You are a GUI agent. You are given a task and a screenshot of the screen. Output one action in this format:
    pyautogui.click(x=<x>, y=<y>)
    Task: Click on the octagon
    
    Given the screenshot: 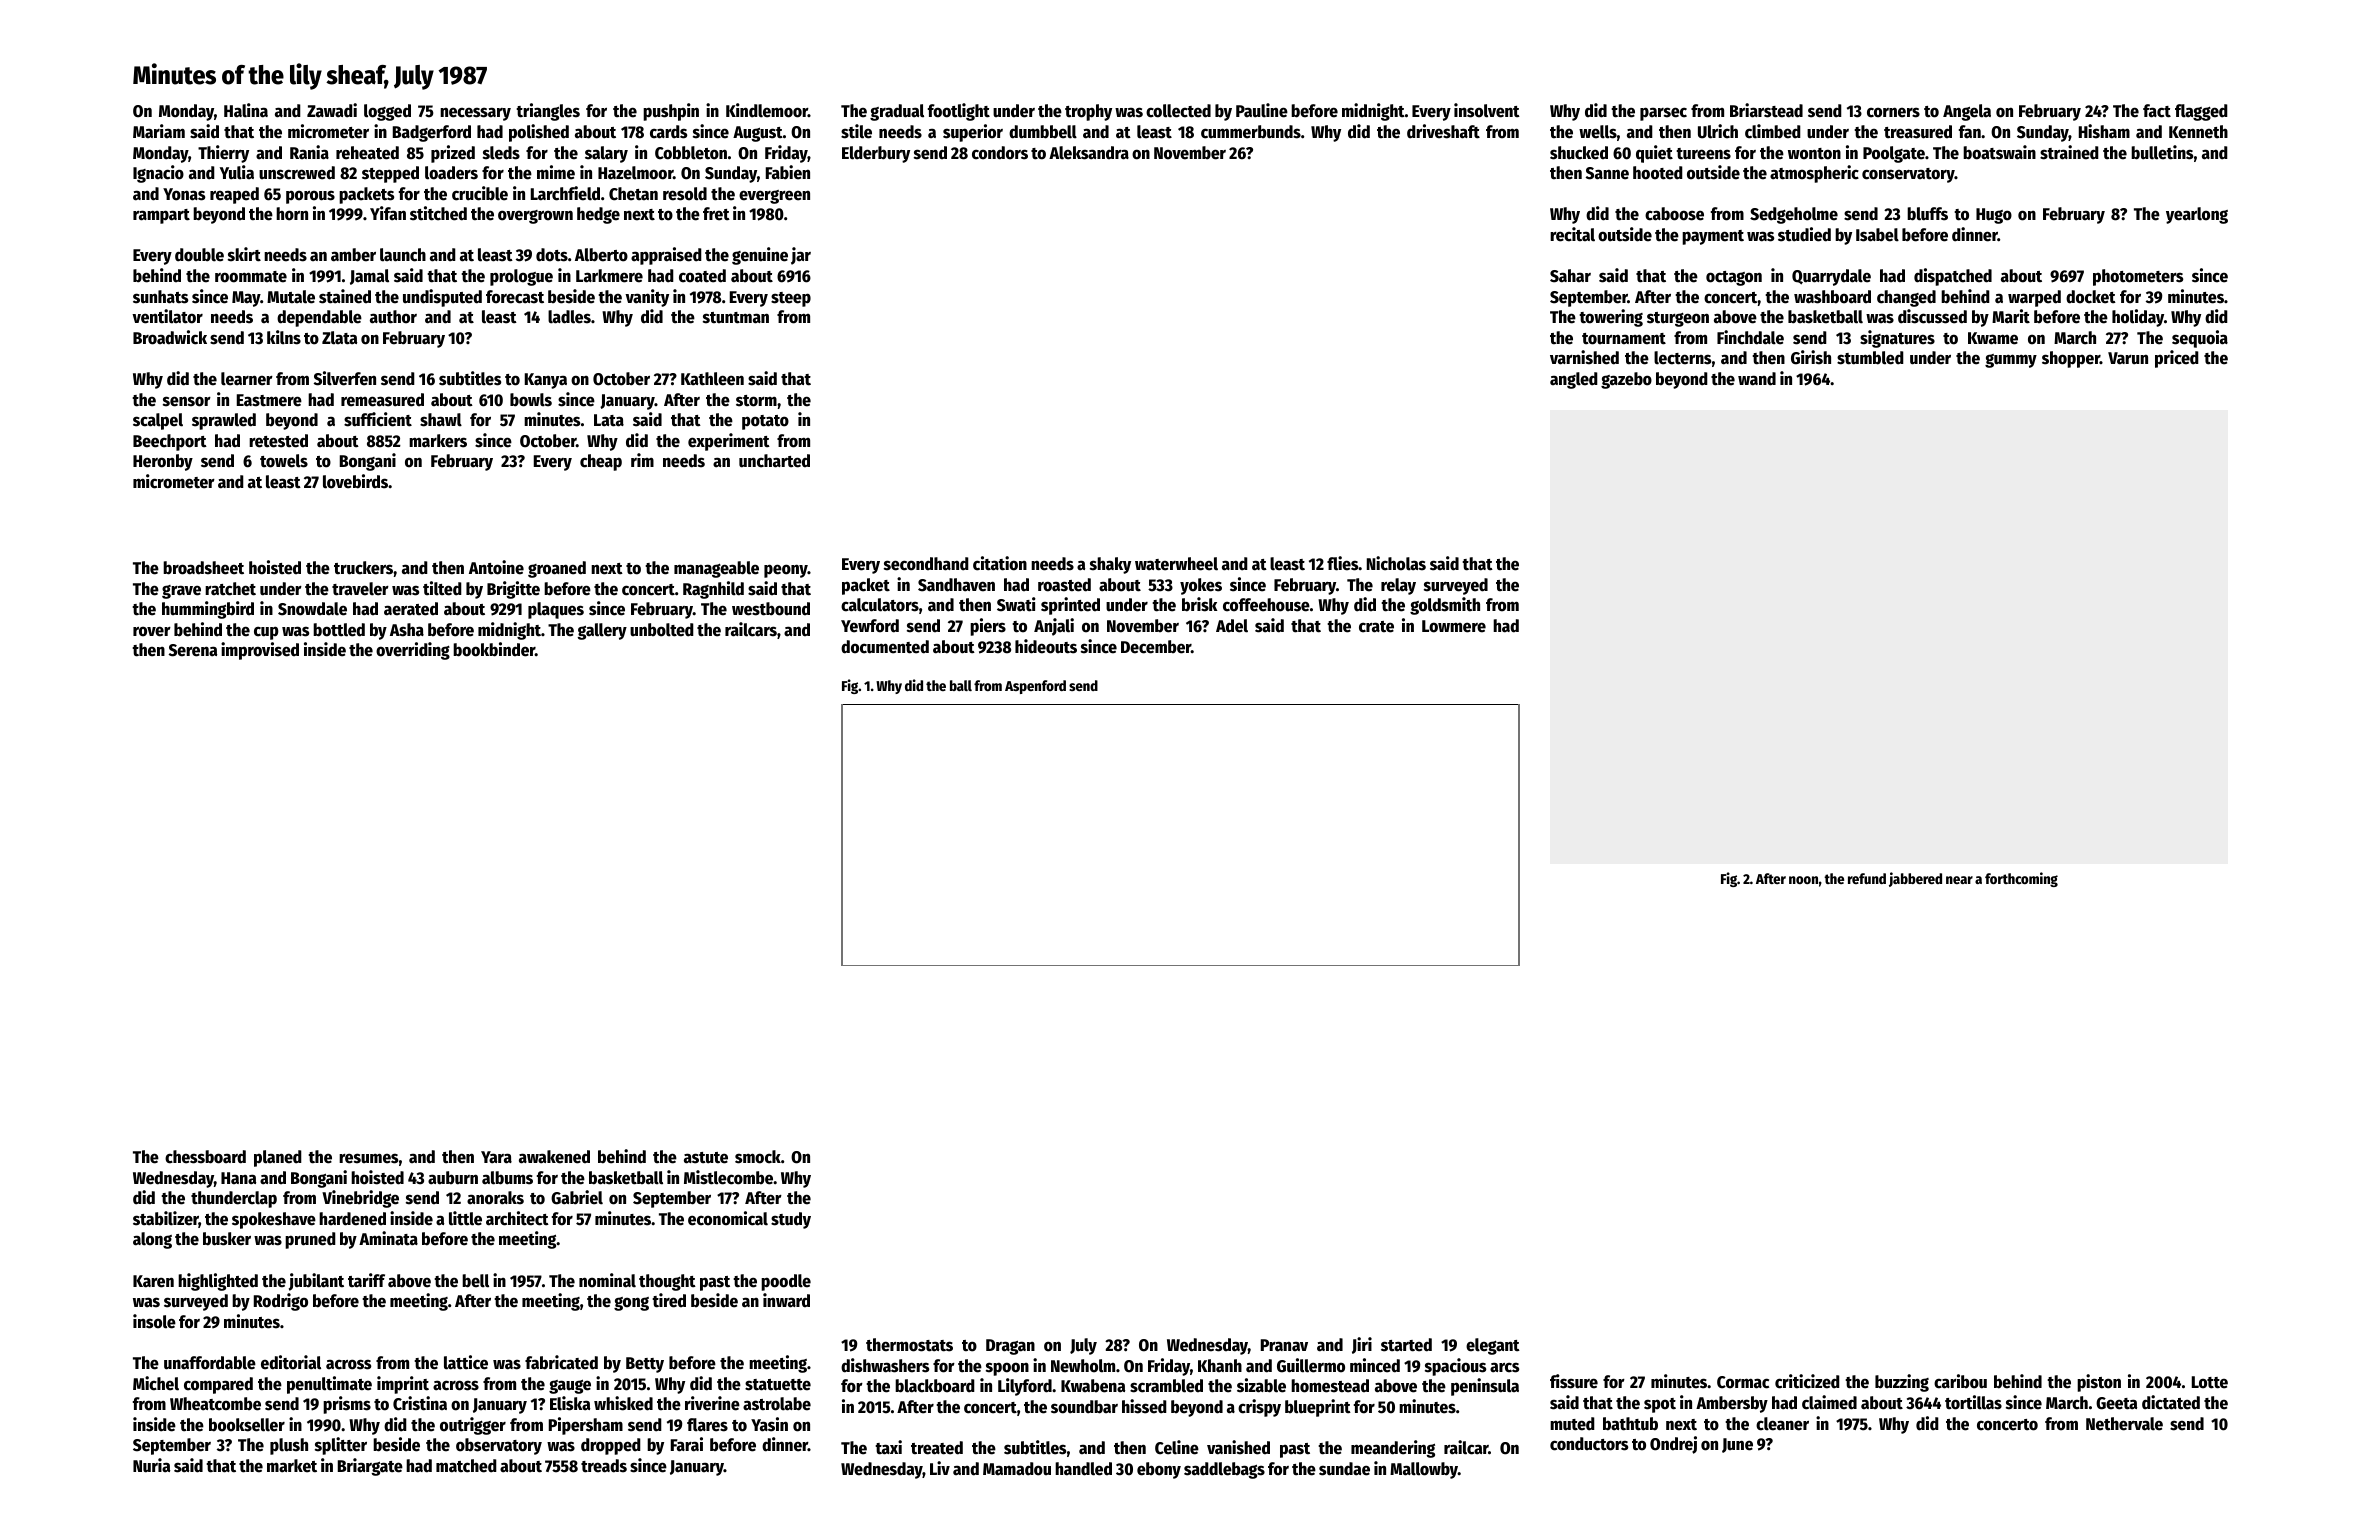 What is the action you would take?
    pyautogui.click(x=1734, y=278)
